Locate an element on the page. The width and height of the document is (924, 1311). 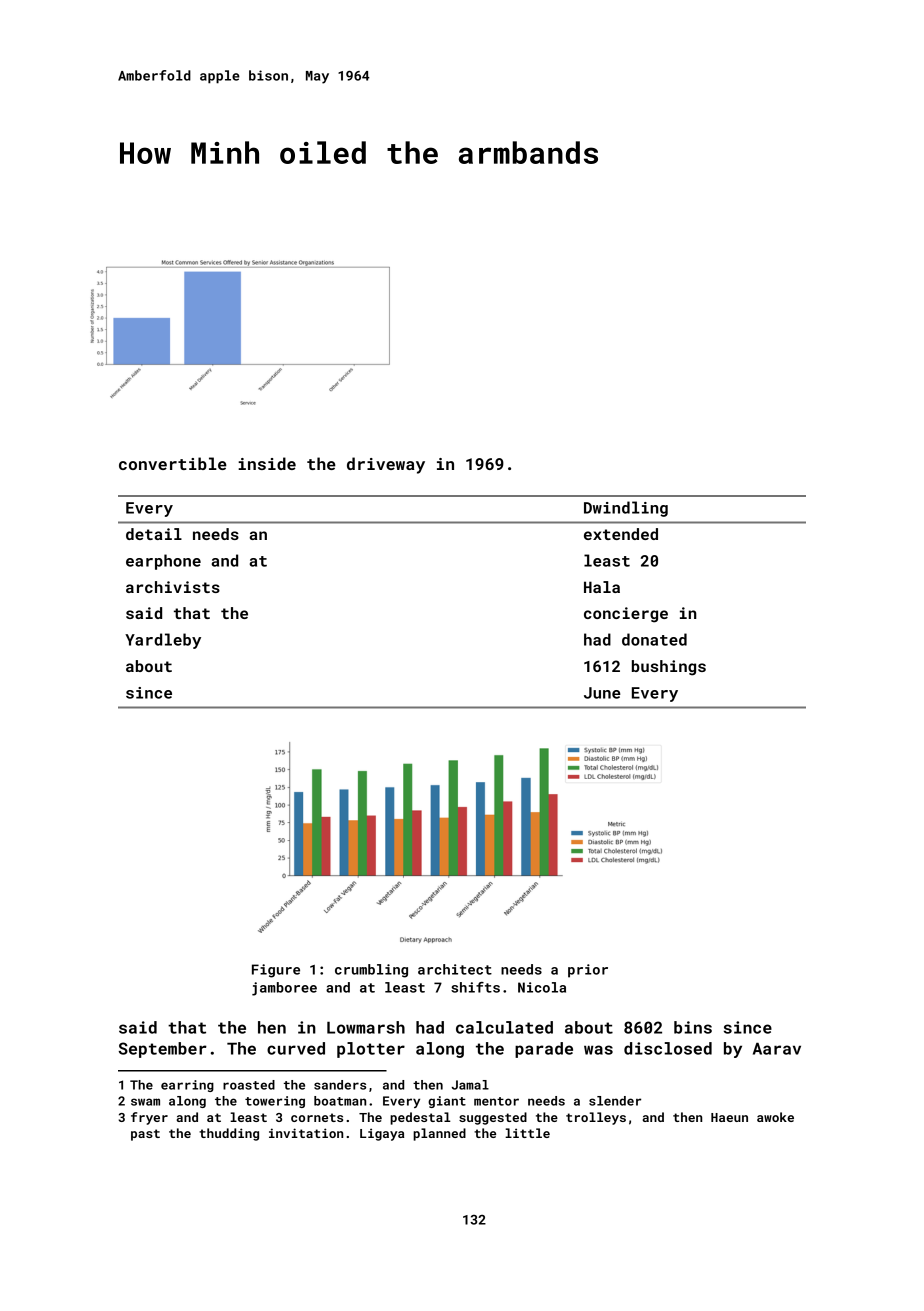
donated is located at coordinates (654, 639).
